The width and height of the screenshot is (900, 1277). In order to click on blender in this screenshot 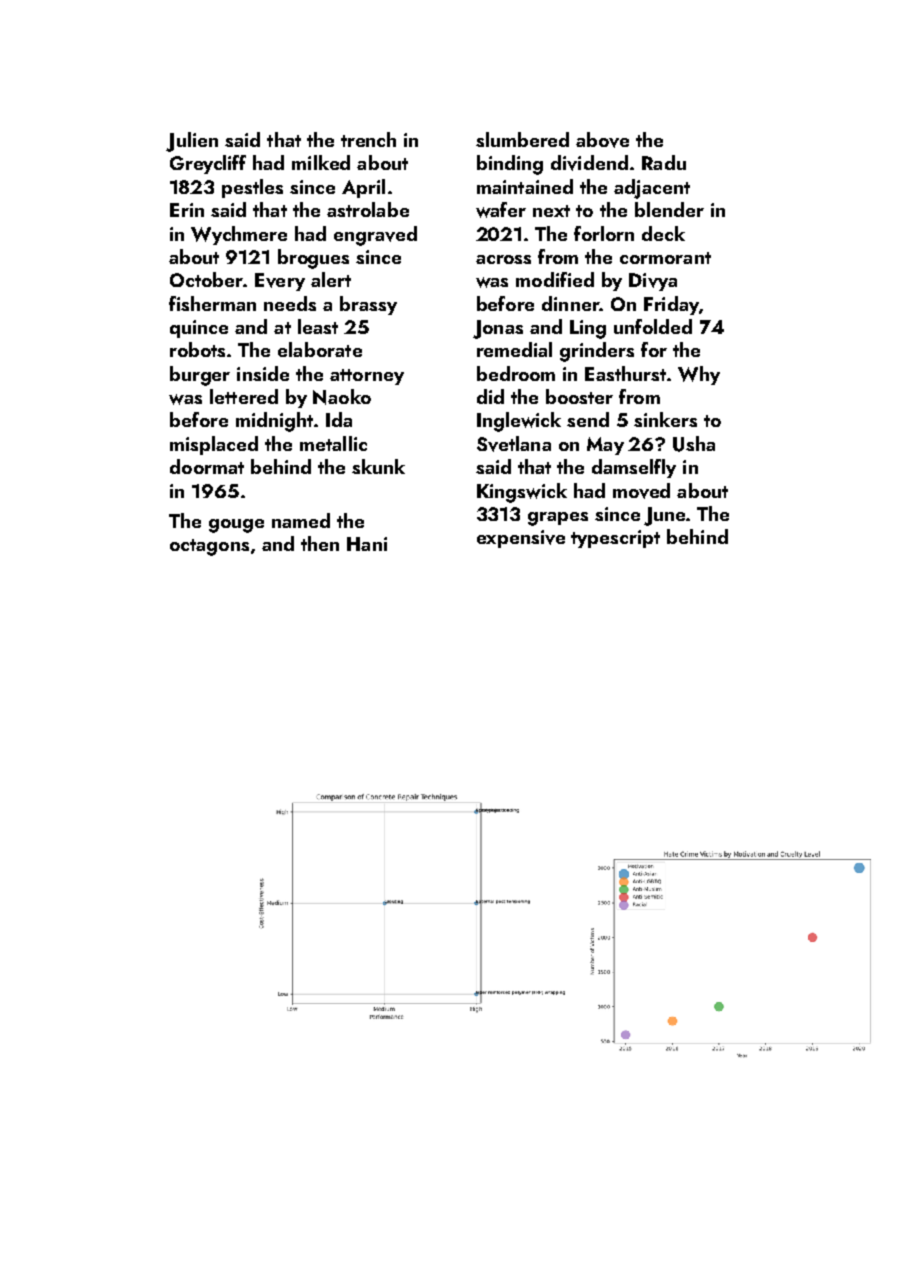, I will do `click(669, 209)`.
